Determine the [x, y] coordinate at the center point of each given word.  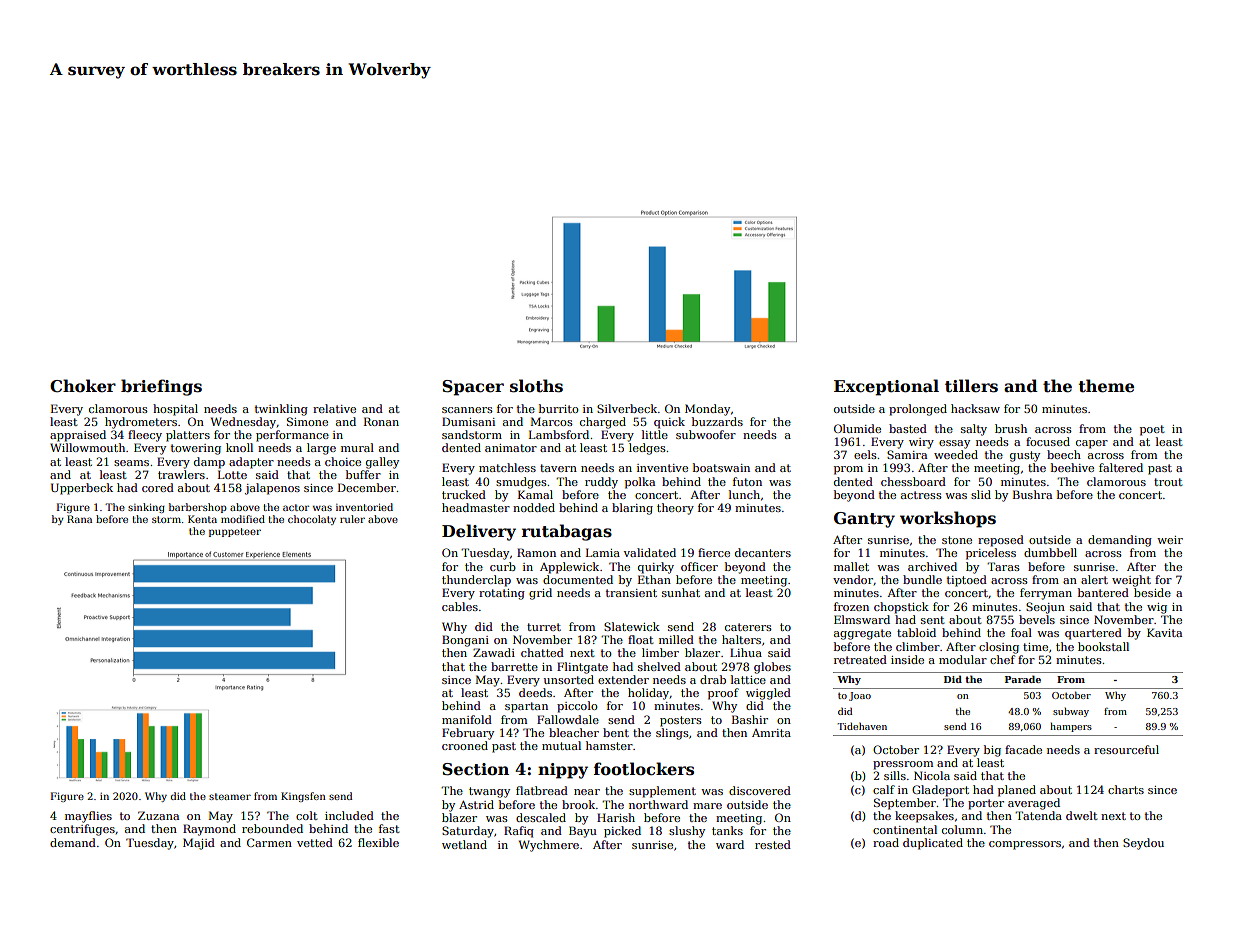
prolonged [918, 410]
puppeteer [235, 532]
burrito [559, 408]
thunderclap [476, 581]
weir [1170, 540]
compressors [1025, 845]
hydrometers [141, 423]
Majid [199, 844]
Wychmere [549, 846]
